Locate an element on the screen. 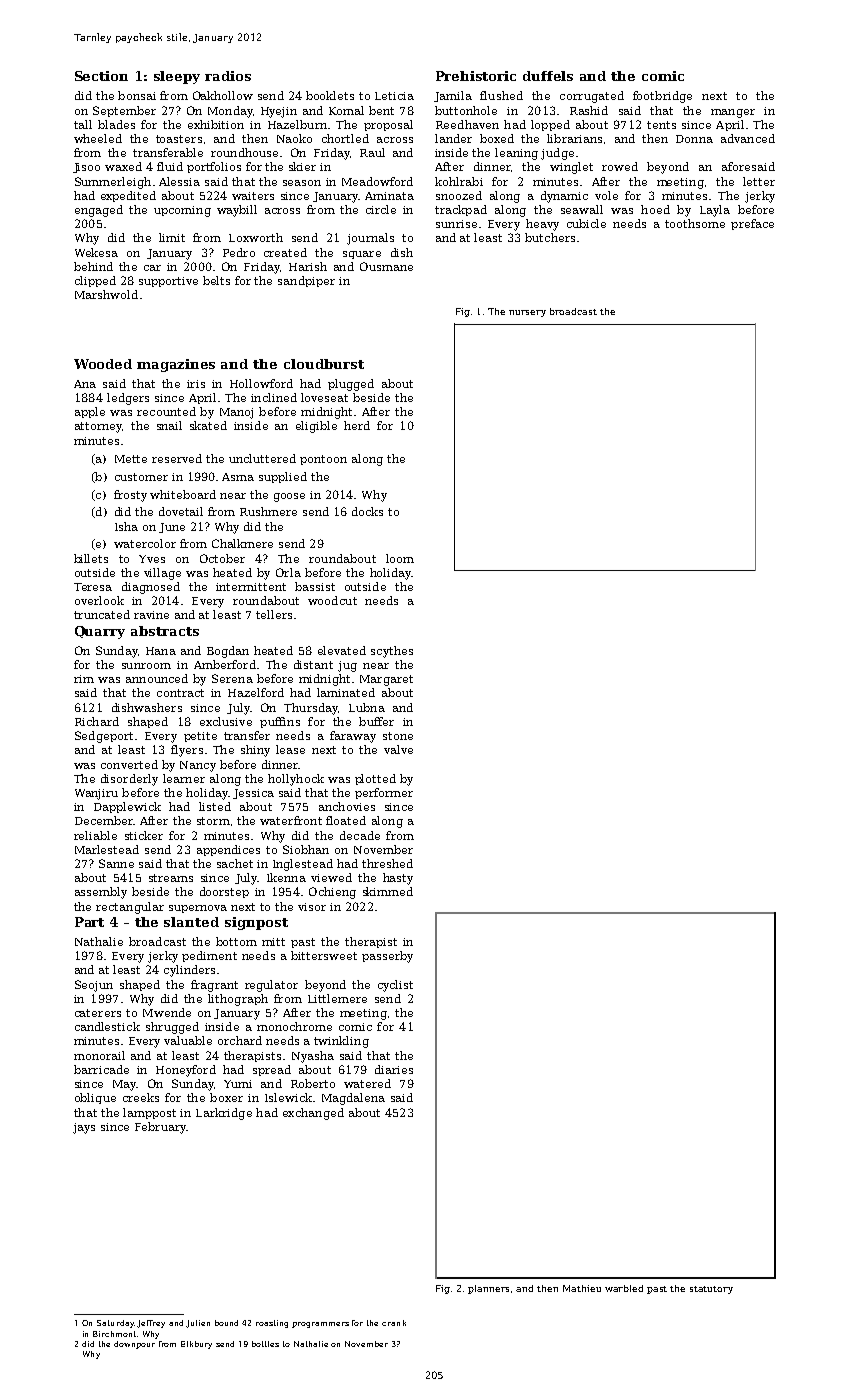 The image size is (849, 1400). warbled is located at coordinates (624, 1288).
